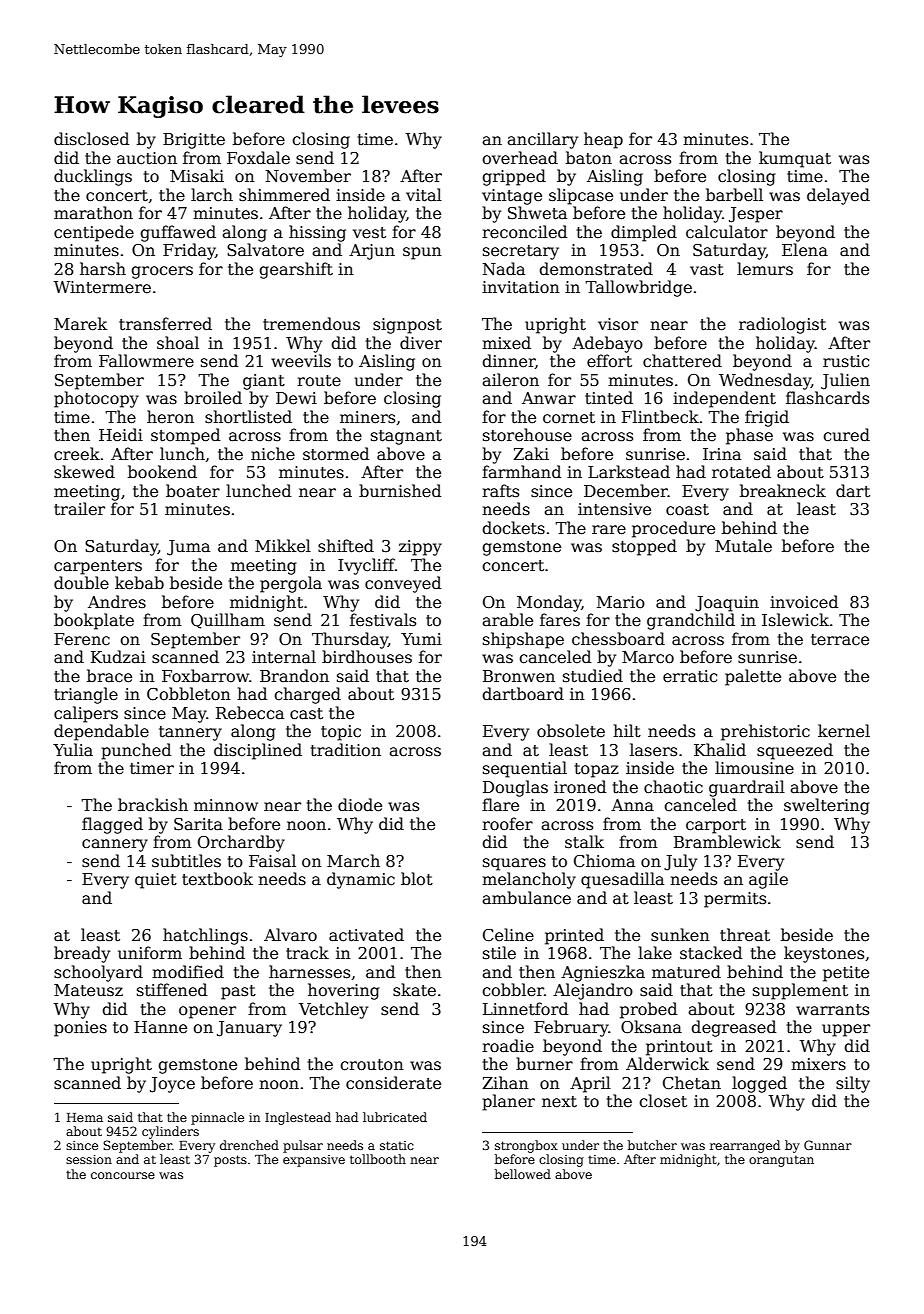  Describe the element at coordinates (542, 140) in the screenshot. I see `ancillary` at that location.
